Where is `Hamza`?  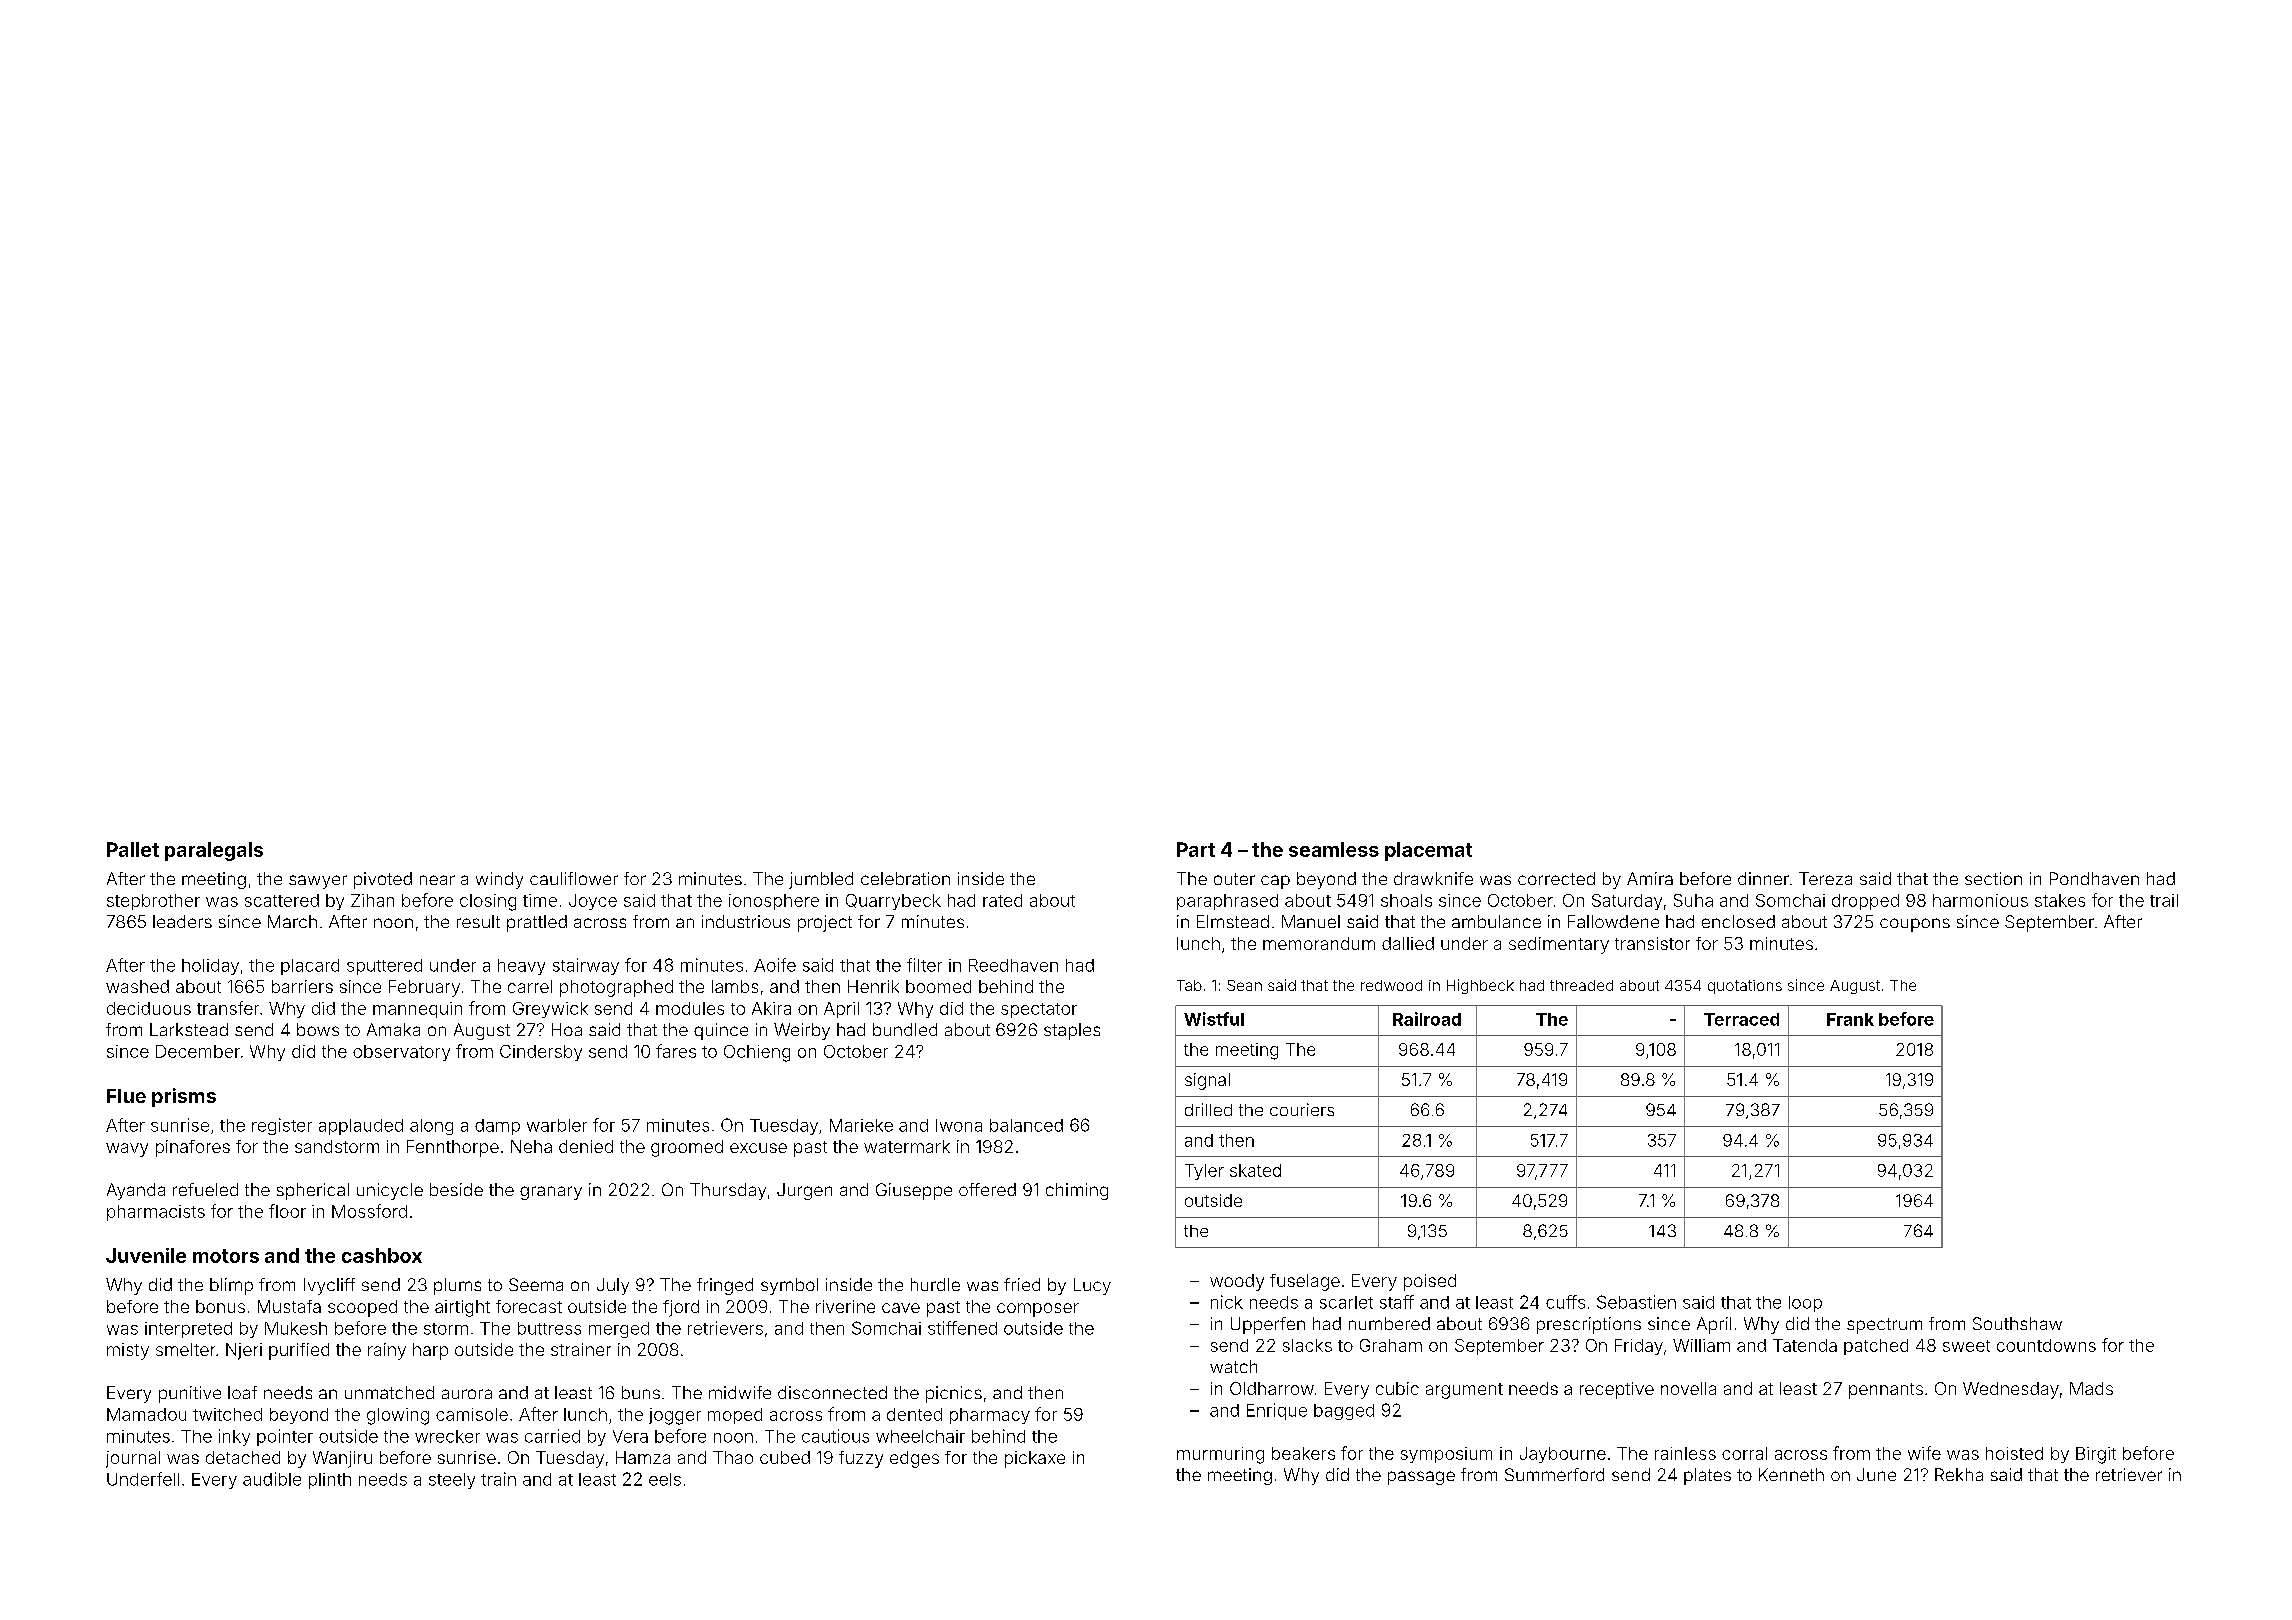
Hamza is located at coordinates (643, 1457).
